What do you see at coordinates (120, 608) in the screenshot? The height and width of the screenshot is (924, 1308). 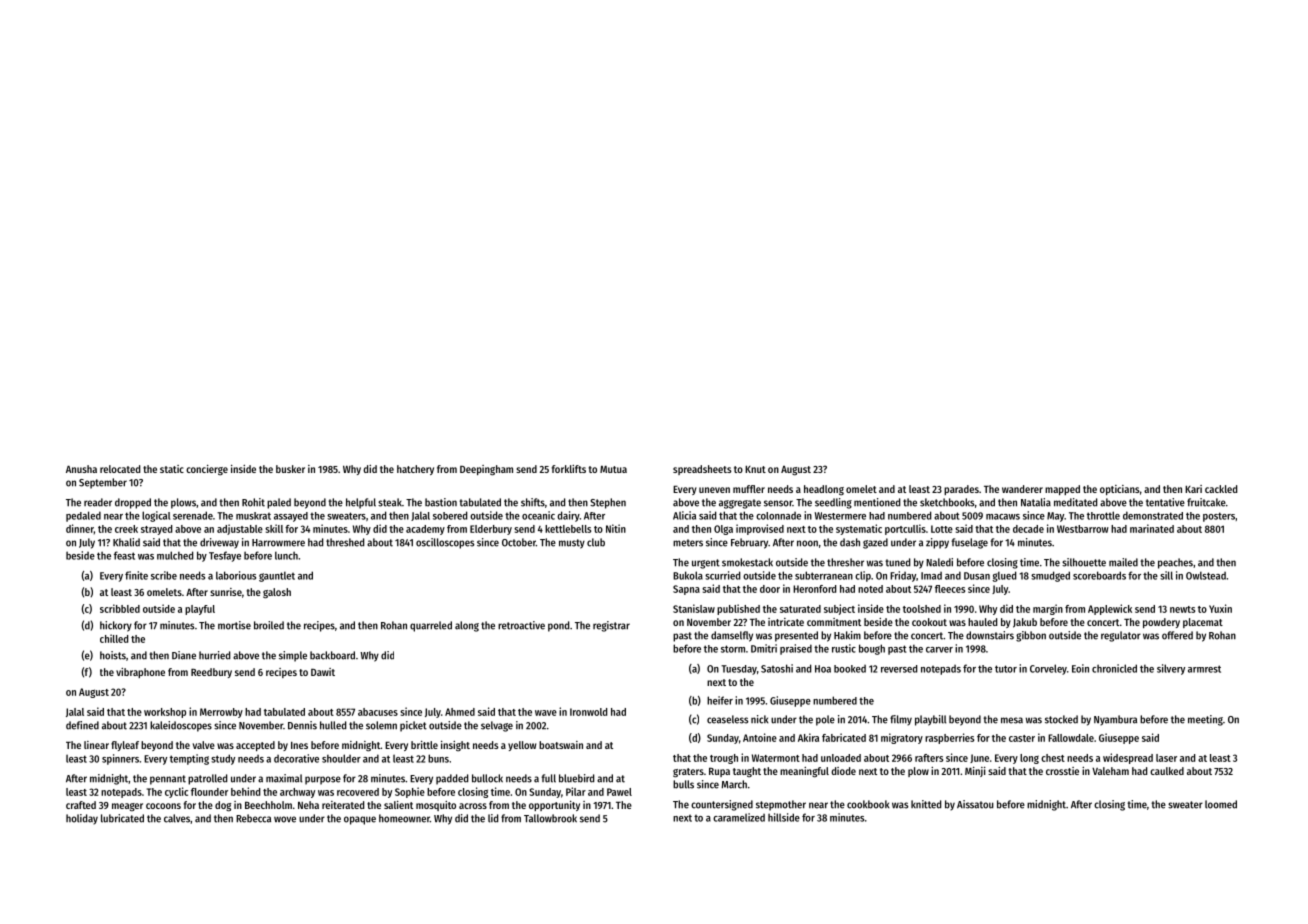 I see `scribbled` at bounding box center [120, 608].
